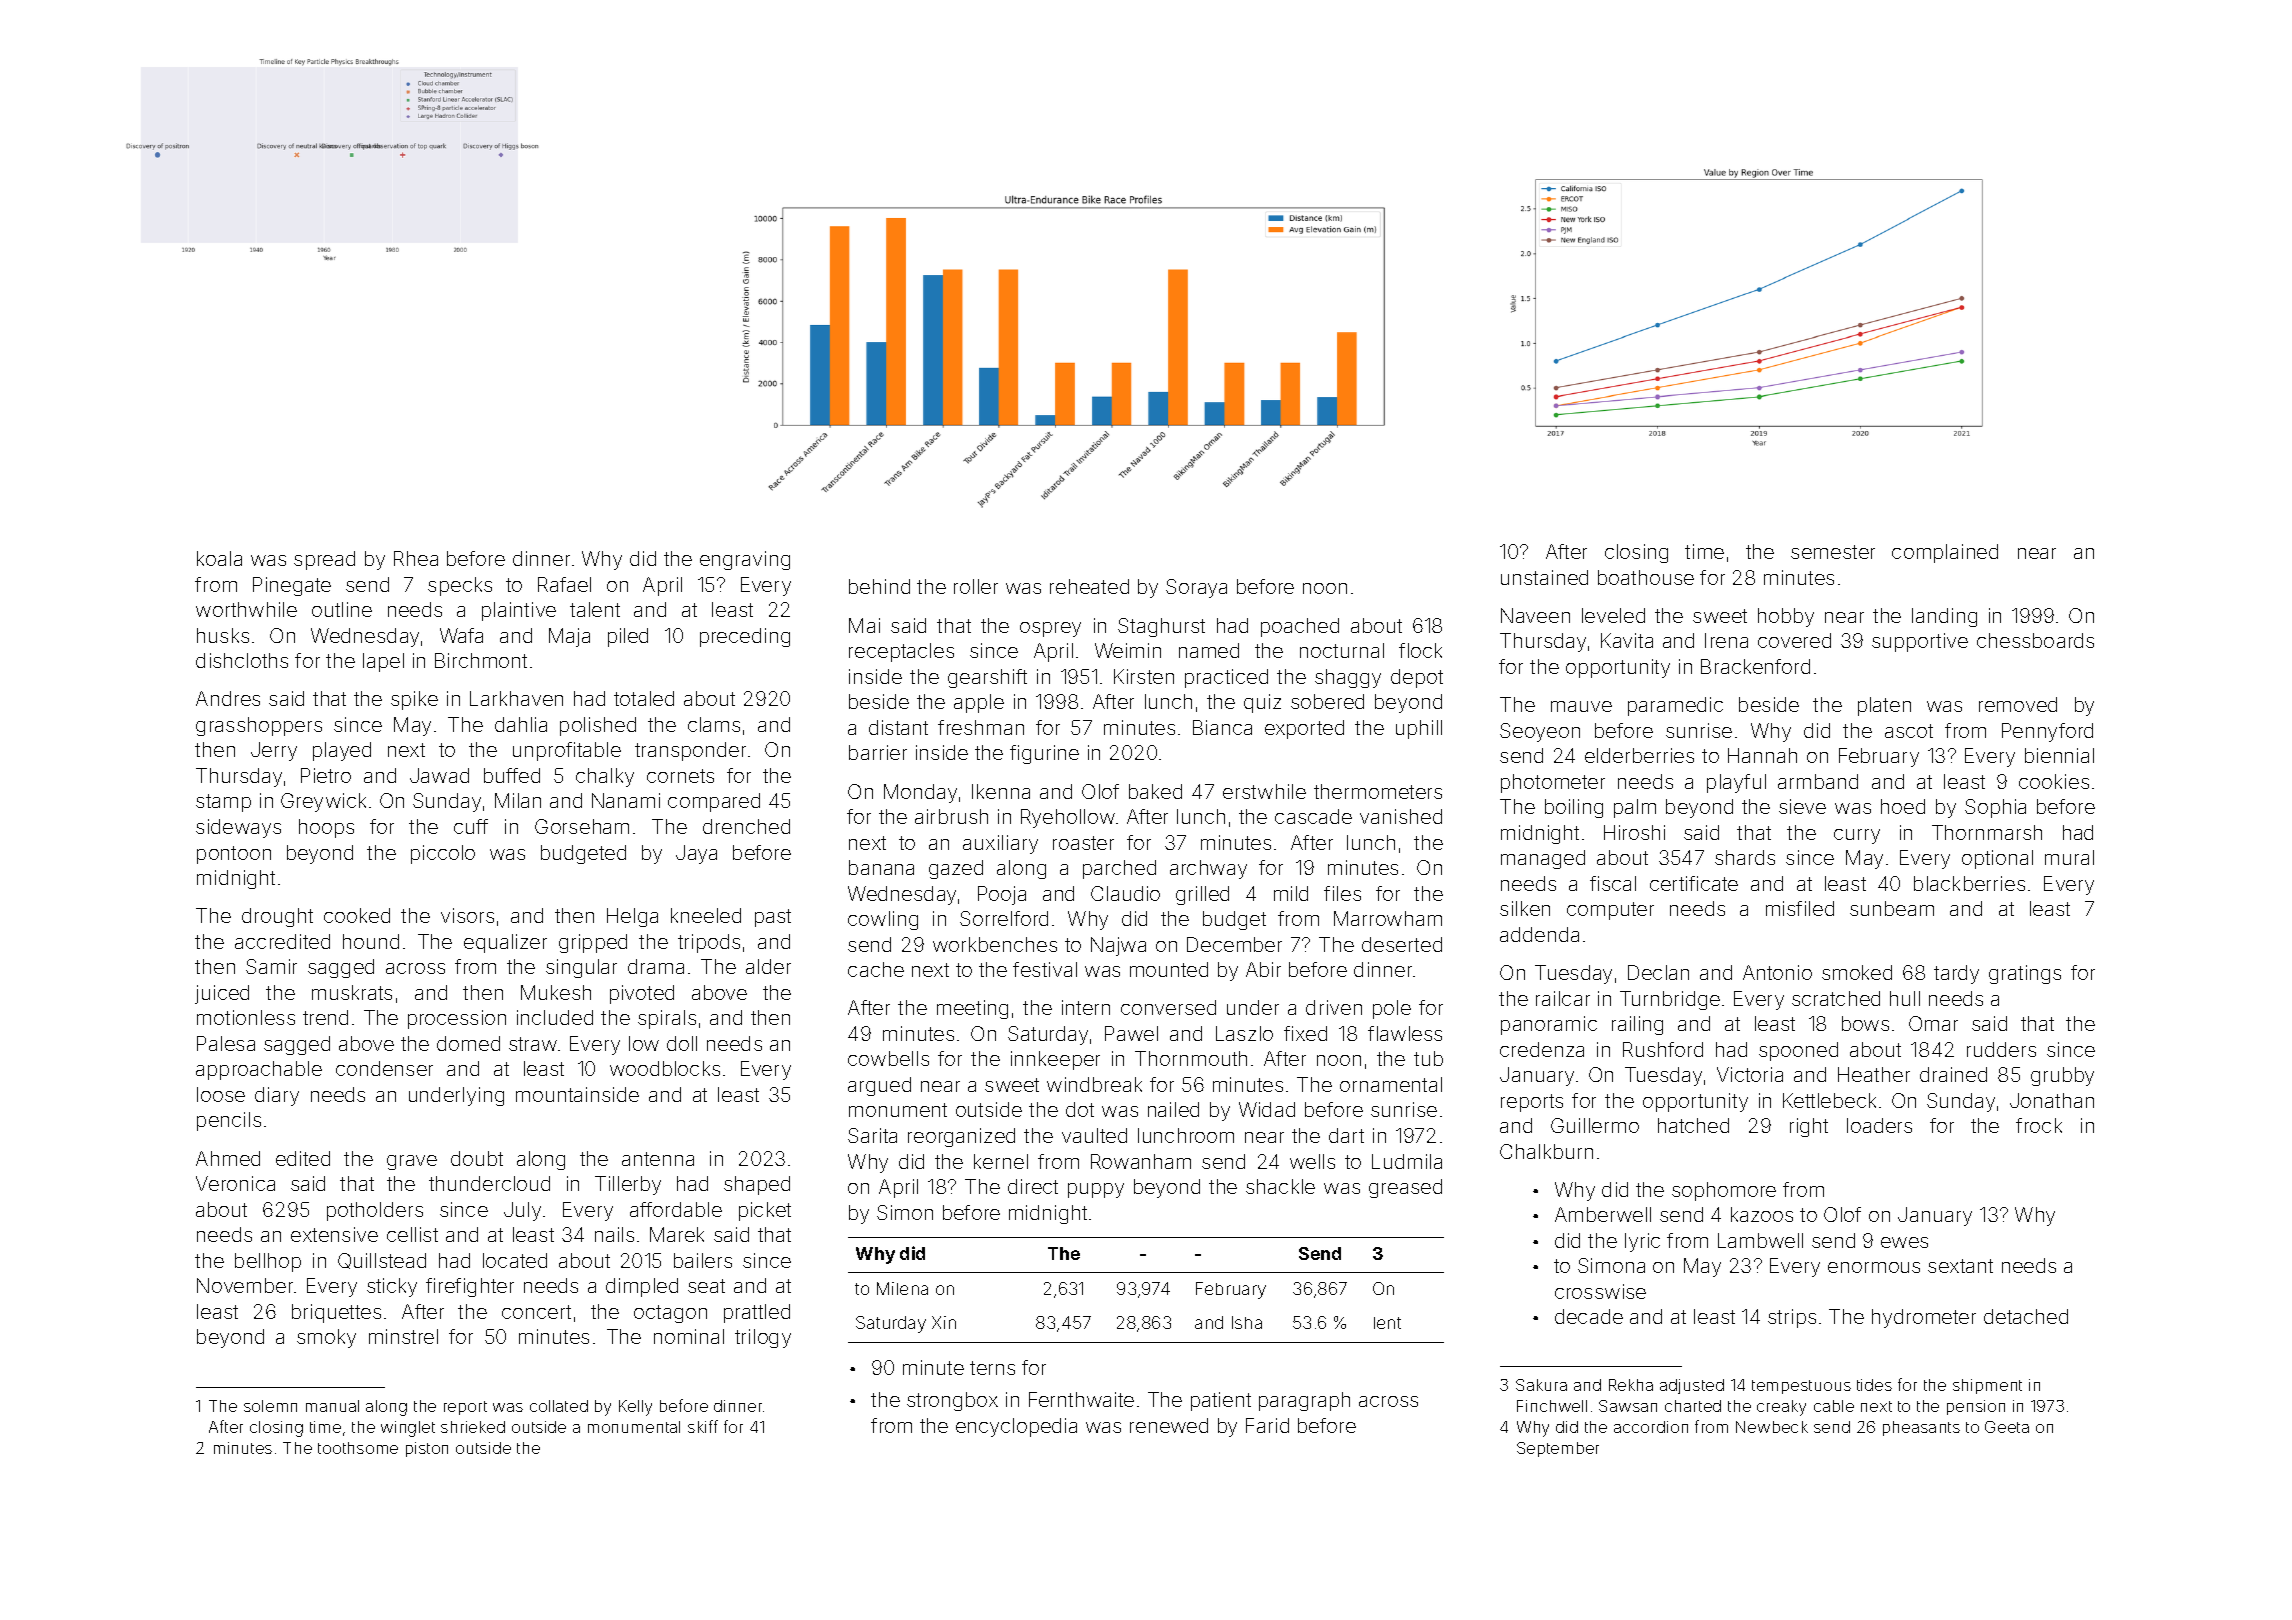 The height and width of the image is (1620, 2292). I want to click on piston, so click(427, 1449).
